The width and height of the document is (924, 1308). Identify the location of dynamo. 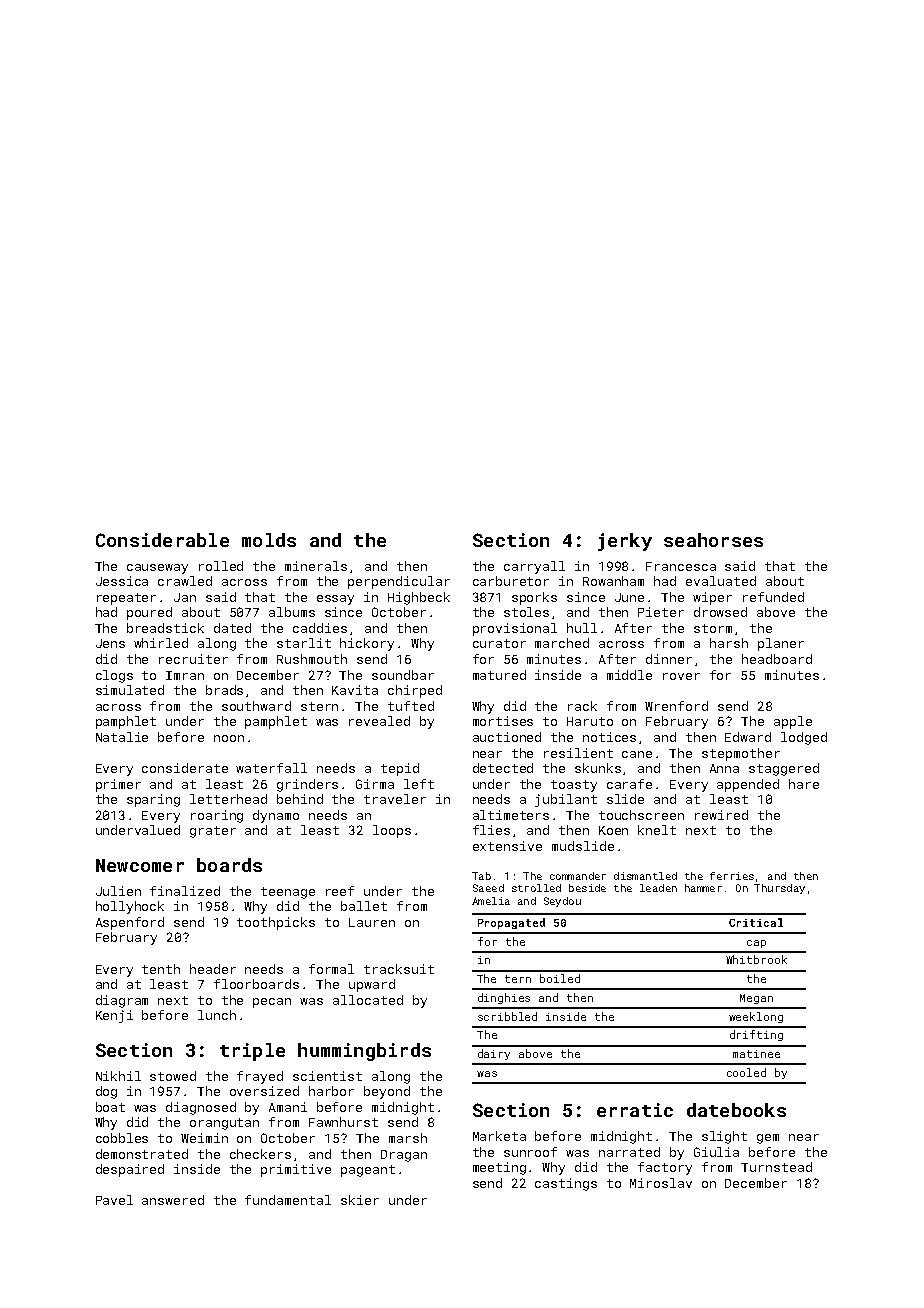
(276, 816).
